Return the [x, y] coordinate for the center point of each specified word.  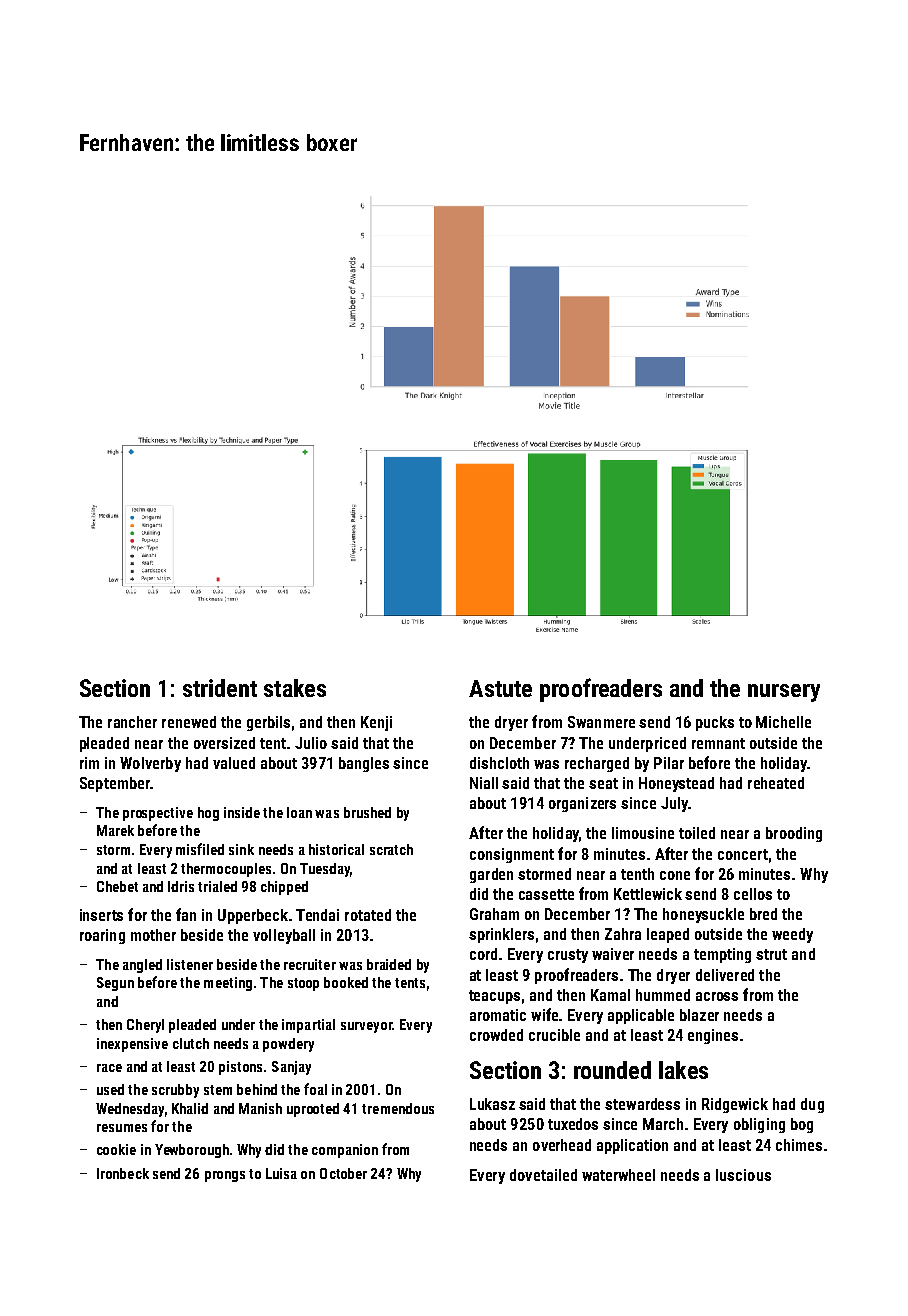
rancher [132, 722]
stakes [295, 688]
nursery [784, 693]
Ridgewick [735, 1105]
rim [89, 763]
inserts [101, 915]
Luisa [281, 1173]
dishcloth [499, 763]
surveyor [366, 1027]
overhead [562, 1145]
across [717, 996]
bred [763, 914]
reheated [776, 783]
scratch [391, 849]
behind [257, 1089]
